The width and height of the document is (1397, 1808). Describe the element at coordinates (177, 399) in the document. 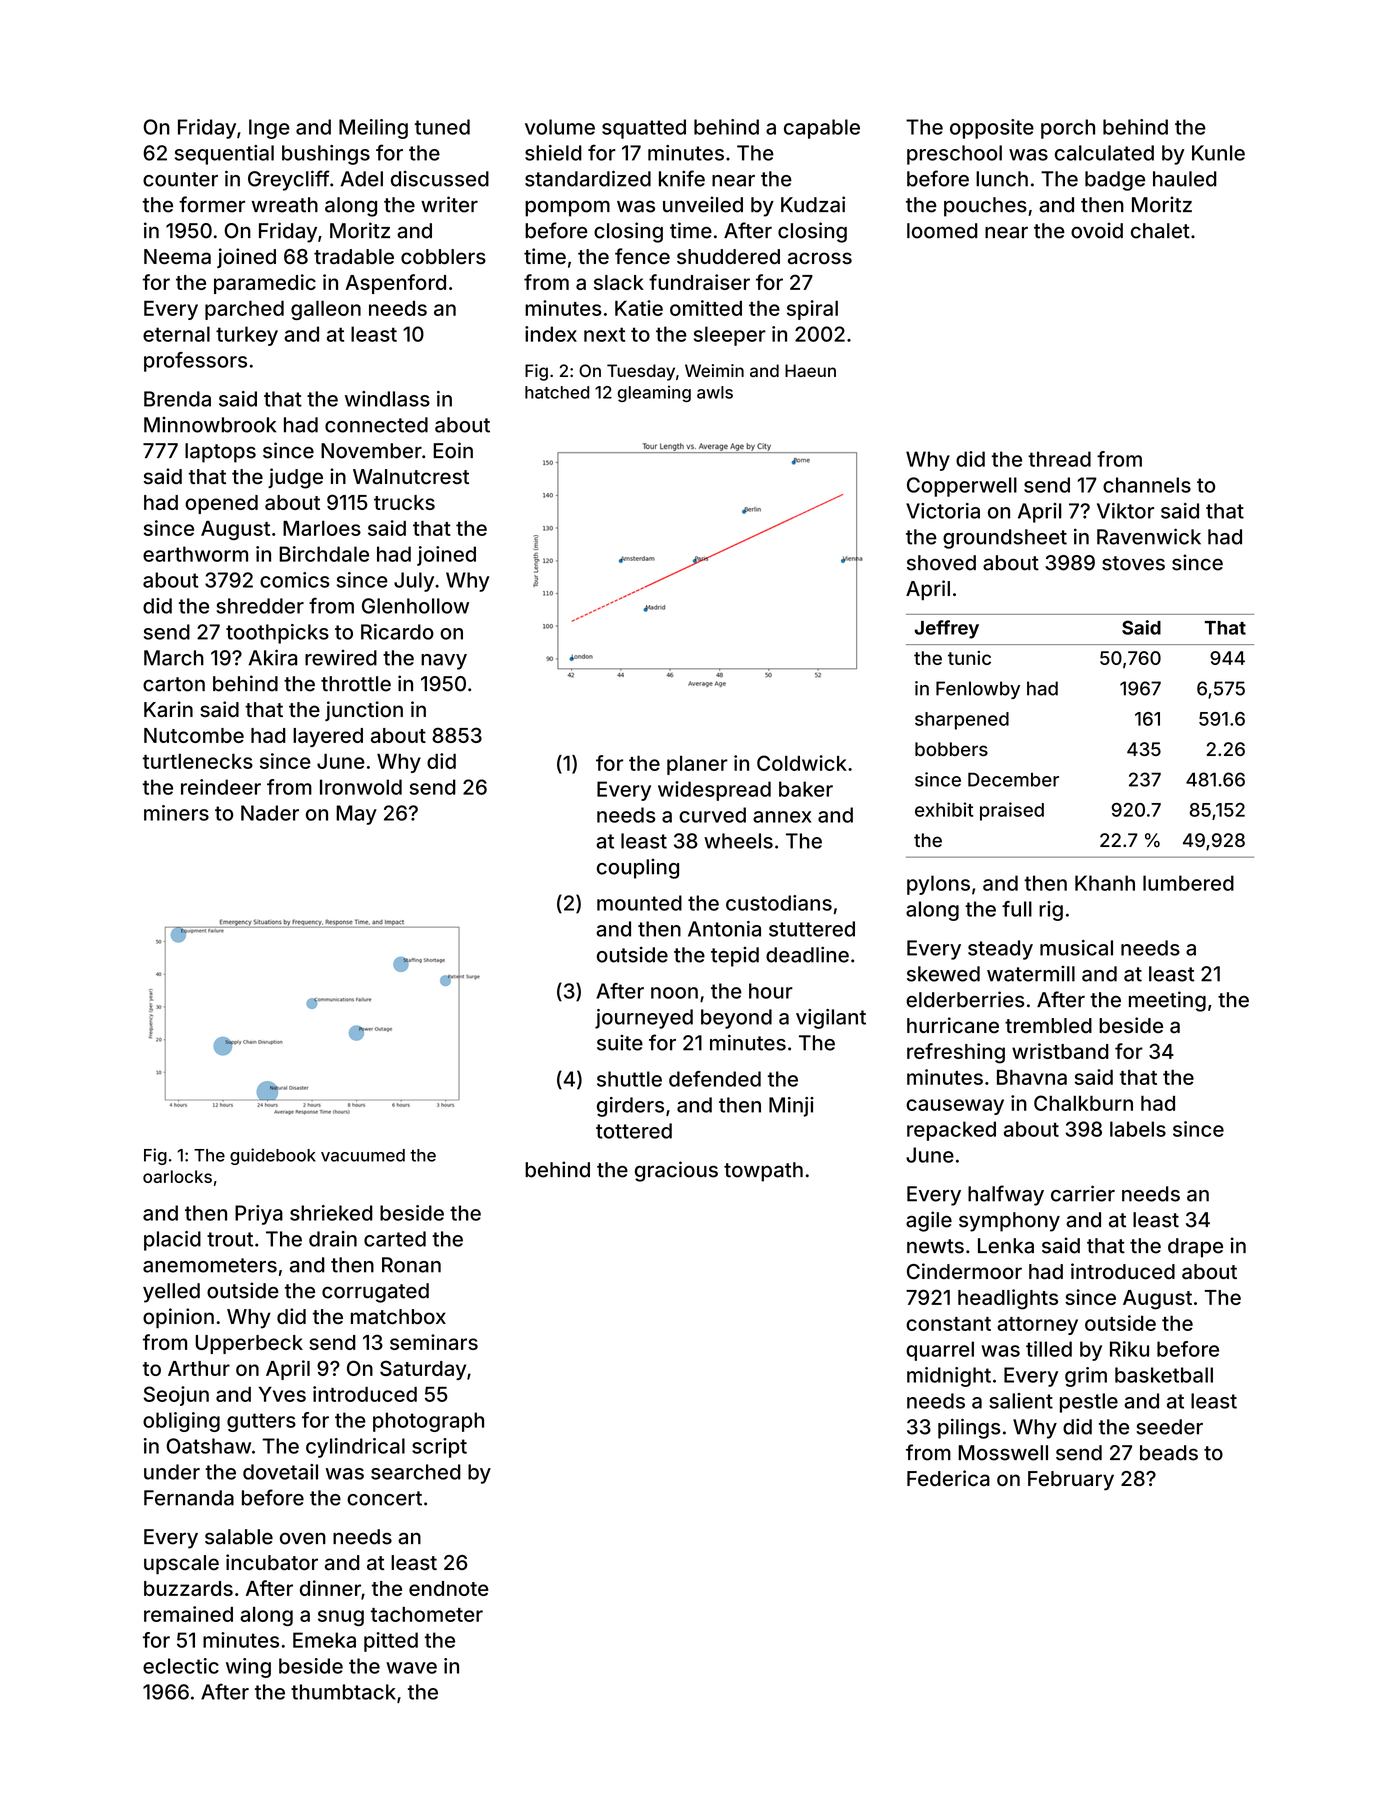

I see `Brenda` at that location.
